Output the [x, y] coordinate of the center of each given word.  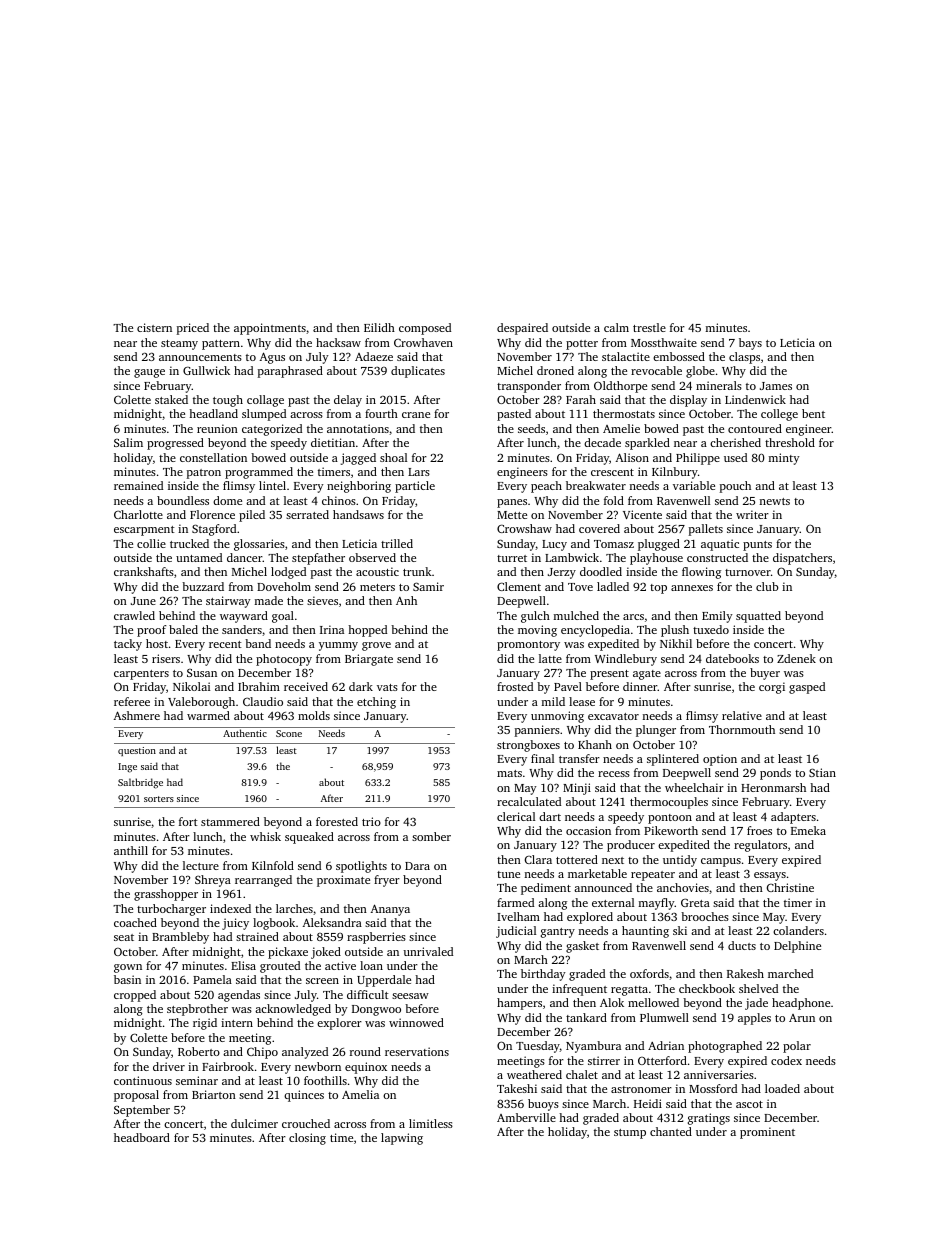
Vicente [642, 514]
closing [307, 1139]
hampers [519, 1004]
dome [227, 500]
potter [582, 345]
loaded [782, 1088]
